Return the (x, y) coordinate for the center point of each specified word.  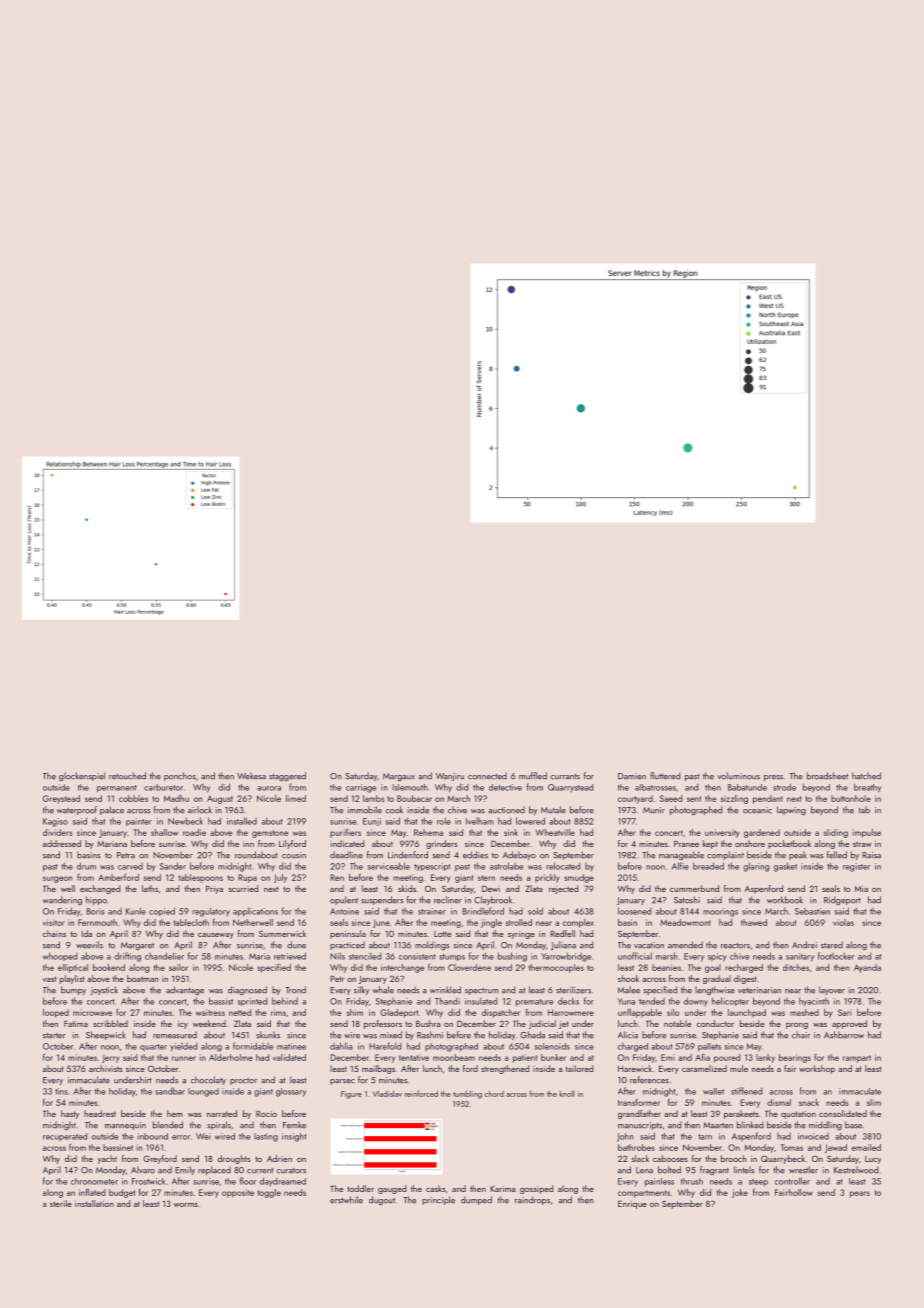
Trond (295, 990)
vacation (649, 945)
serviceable (389, 866)
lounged (203, 1092)
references (649, 1080)
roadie (194, 832)
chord (494, 1094)
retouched (127, 776)
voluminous (738, 776)
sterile (61, 1203)
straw (862, 844)
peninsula (348, 934)
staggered (287, 777)
